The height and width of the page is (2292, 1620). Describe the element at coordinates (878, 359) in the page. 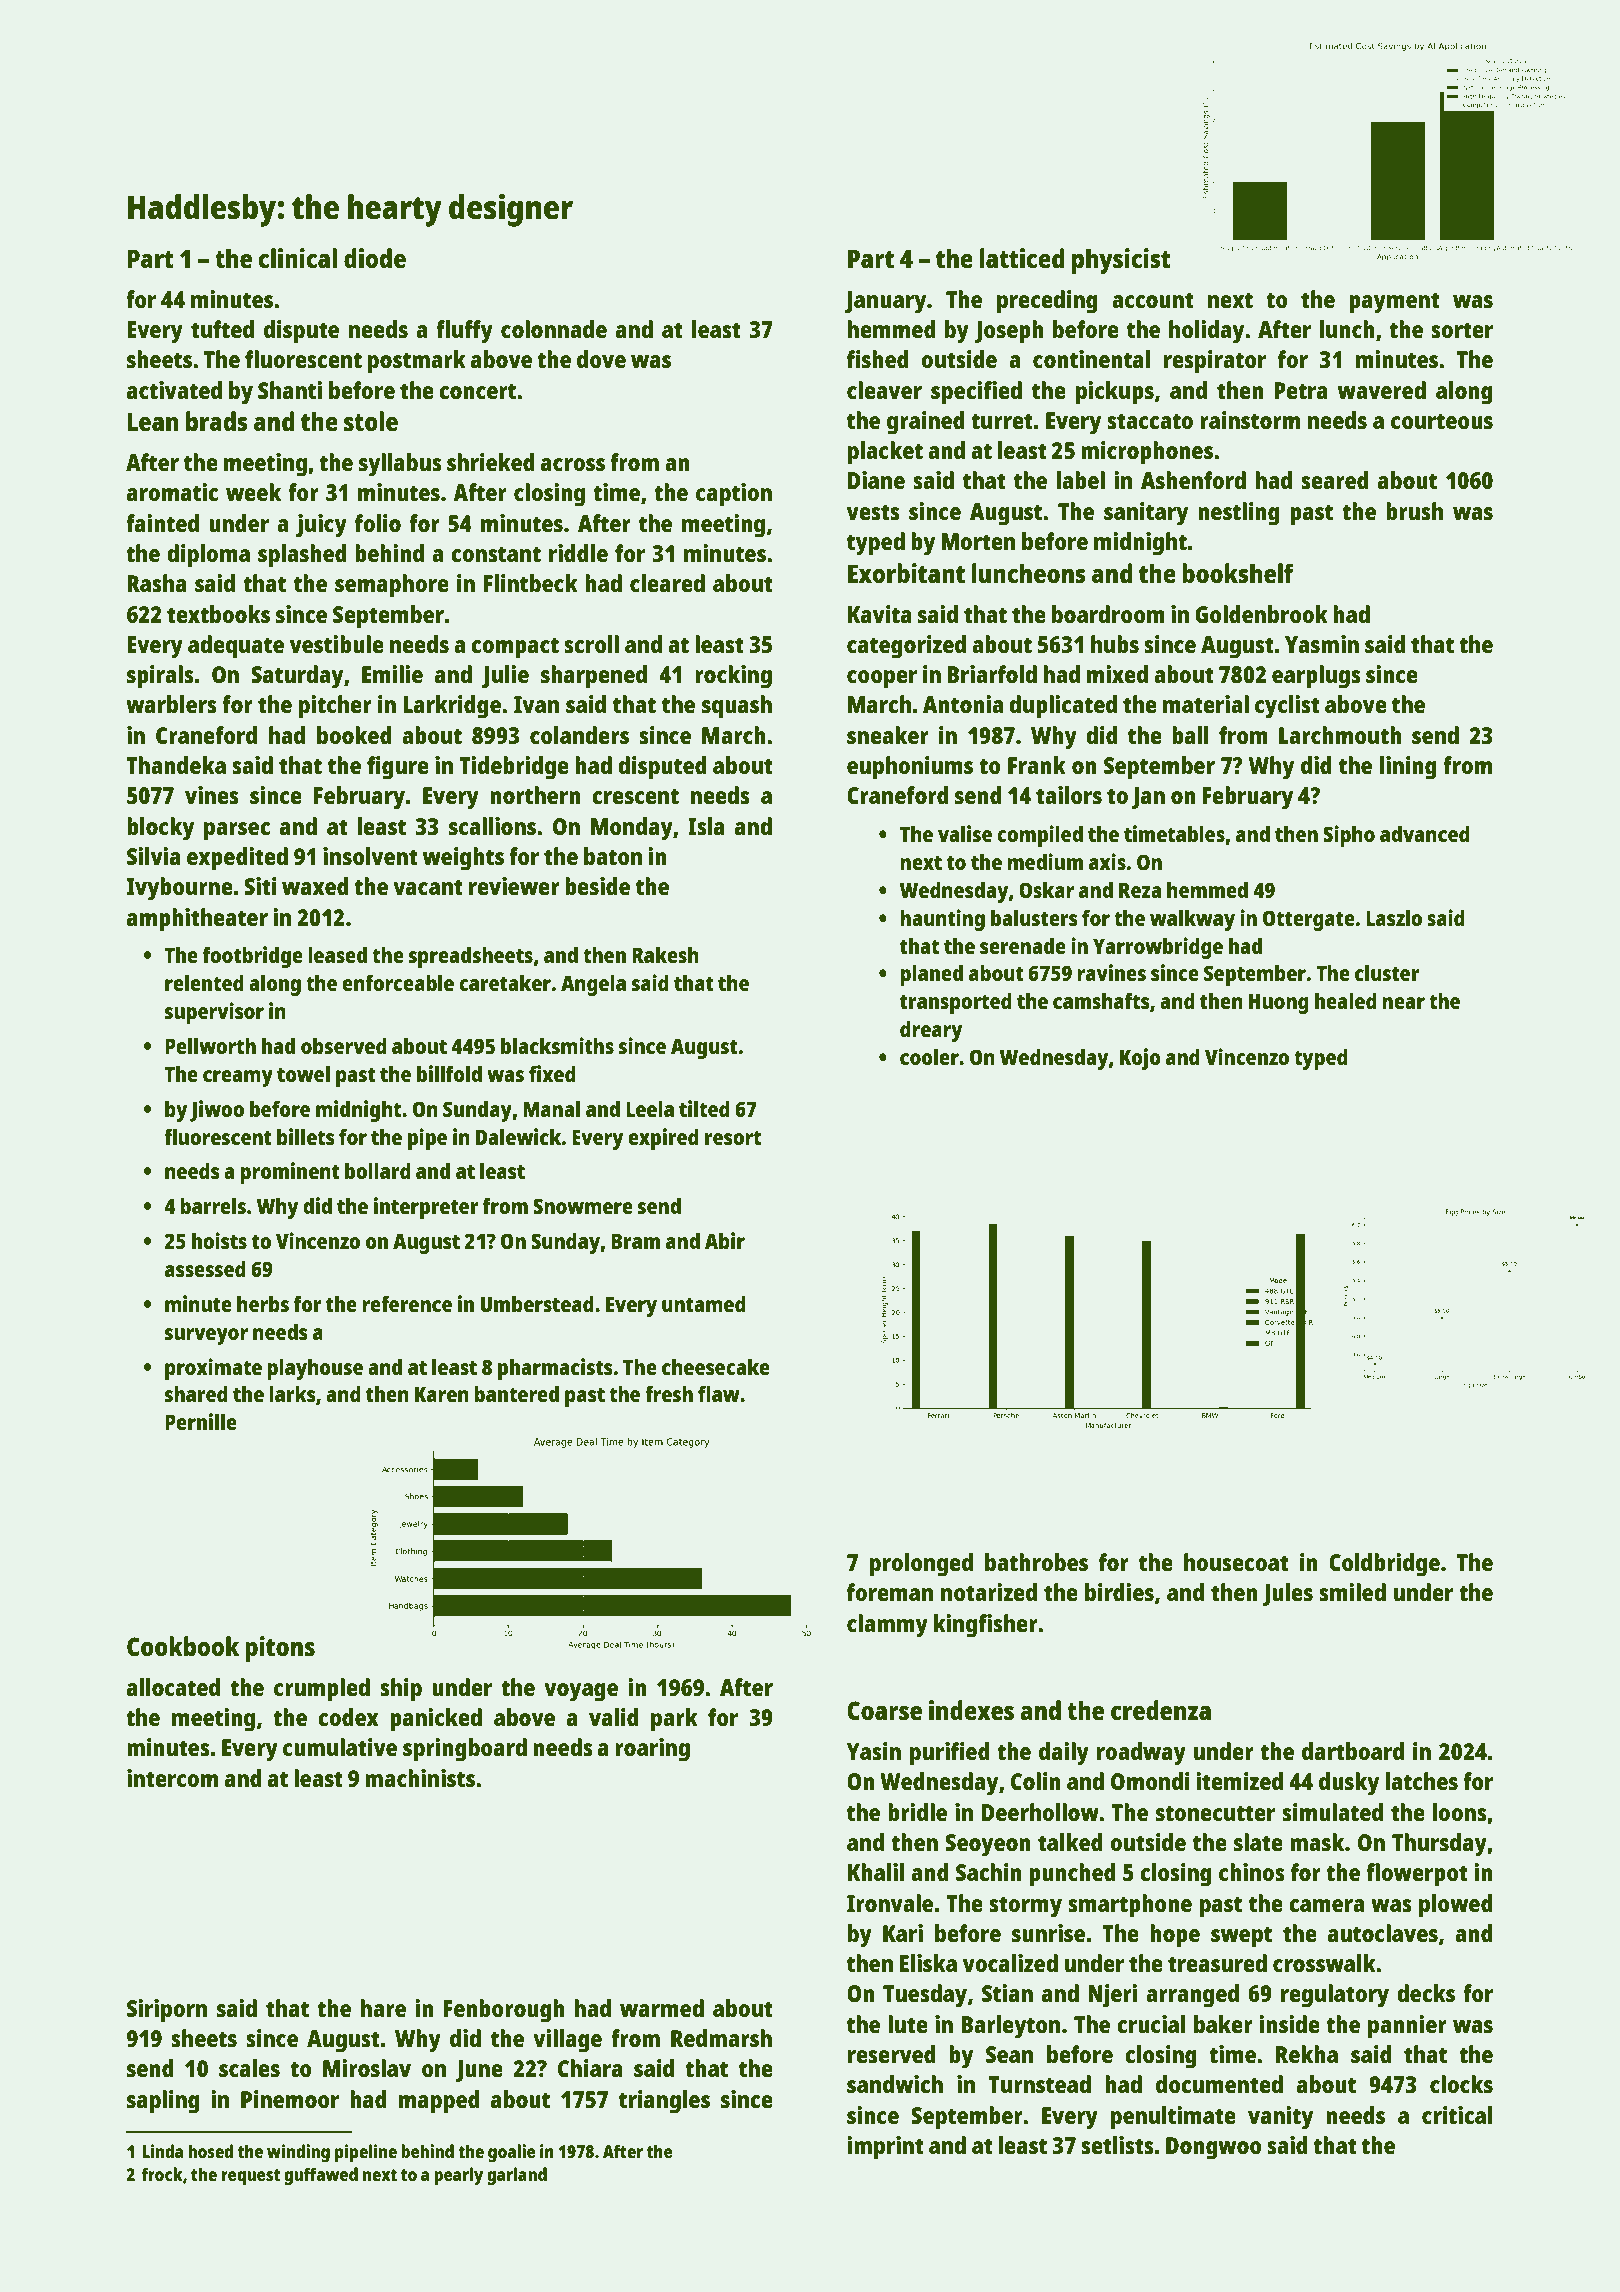

I see `fished` at that location.
